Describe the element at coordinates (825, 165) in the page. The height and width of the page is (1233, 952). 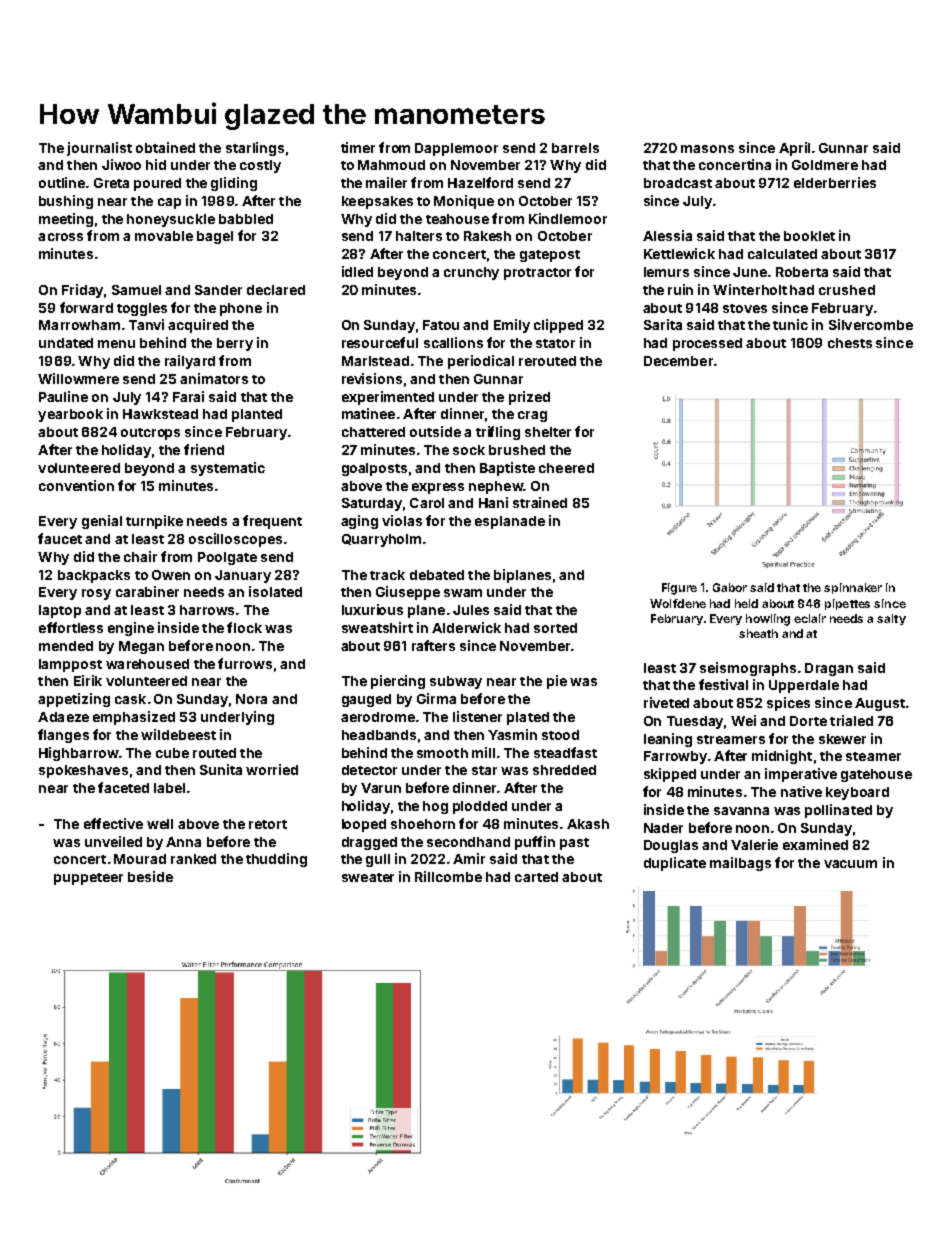
I see `Goldmere` at that location.
